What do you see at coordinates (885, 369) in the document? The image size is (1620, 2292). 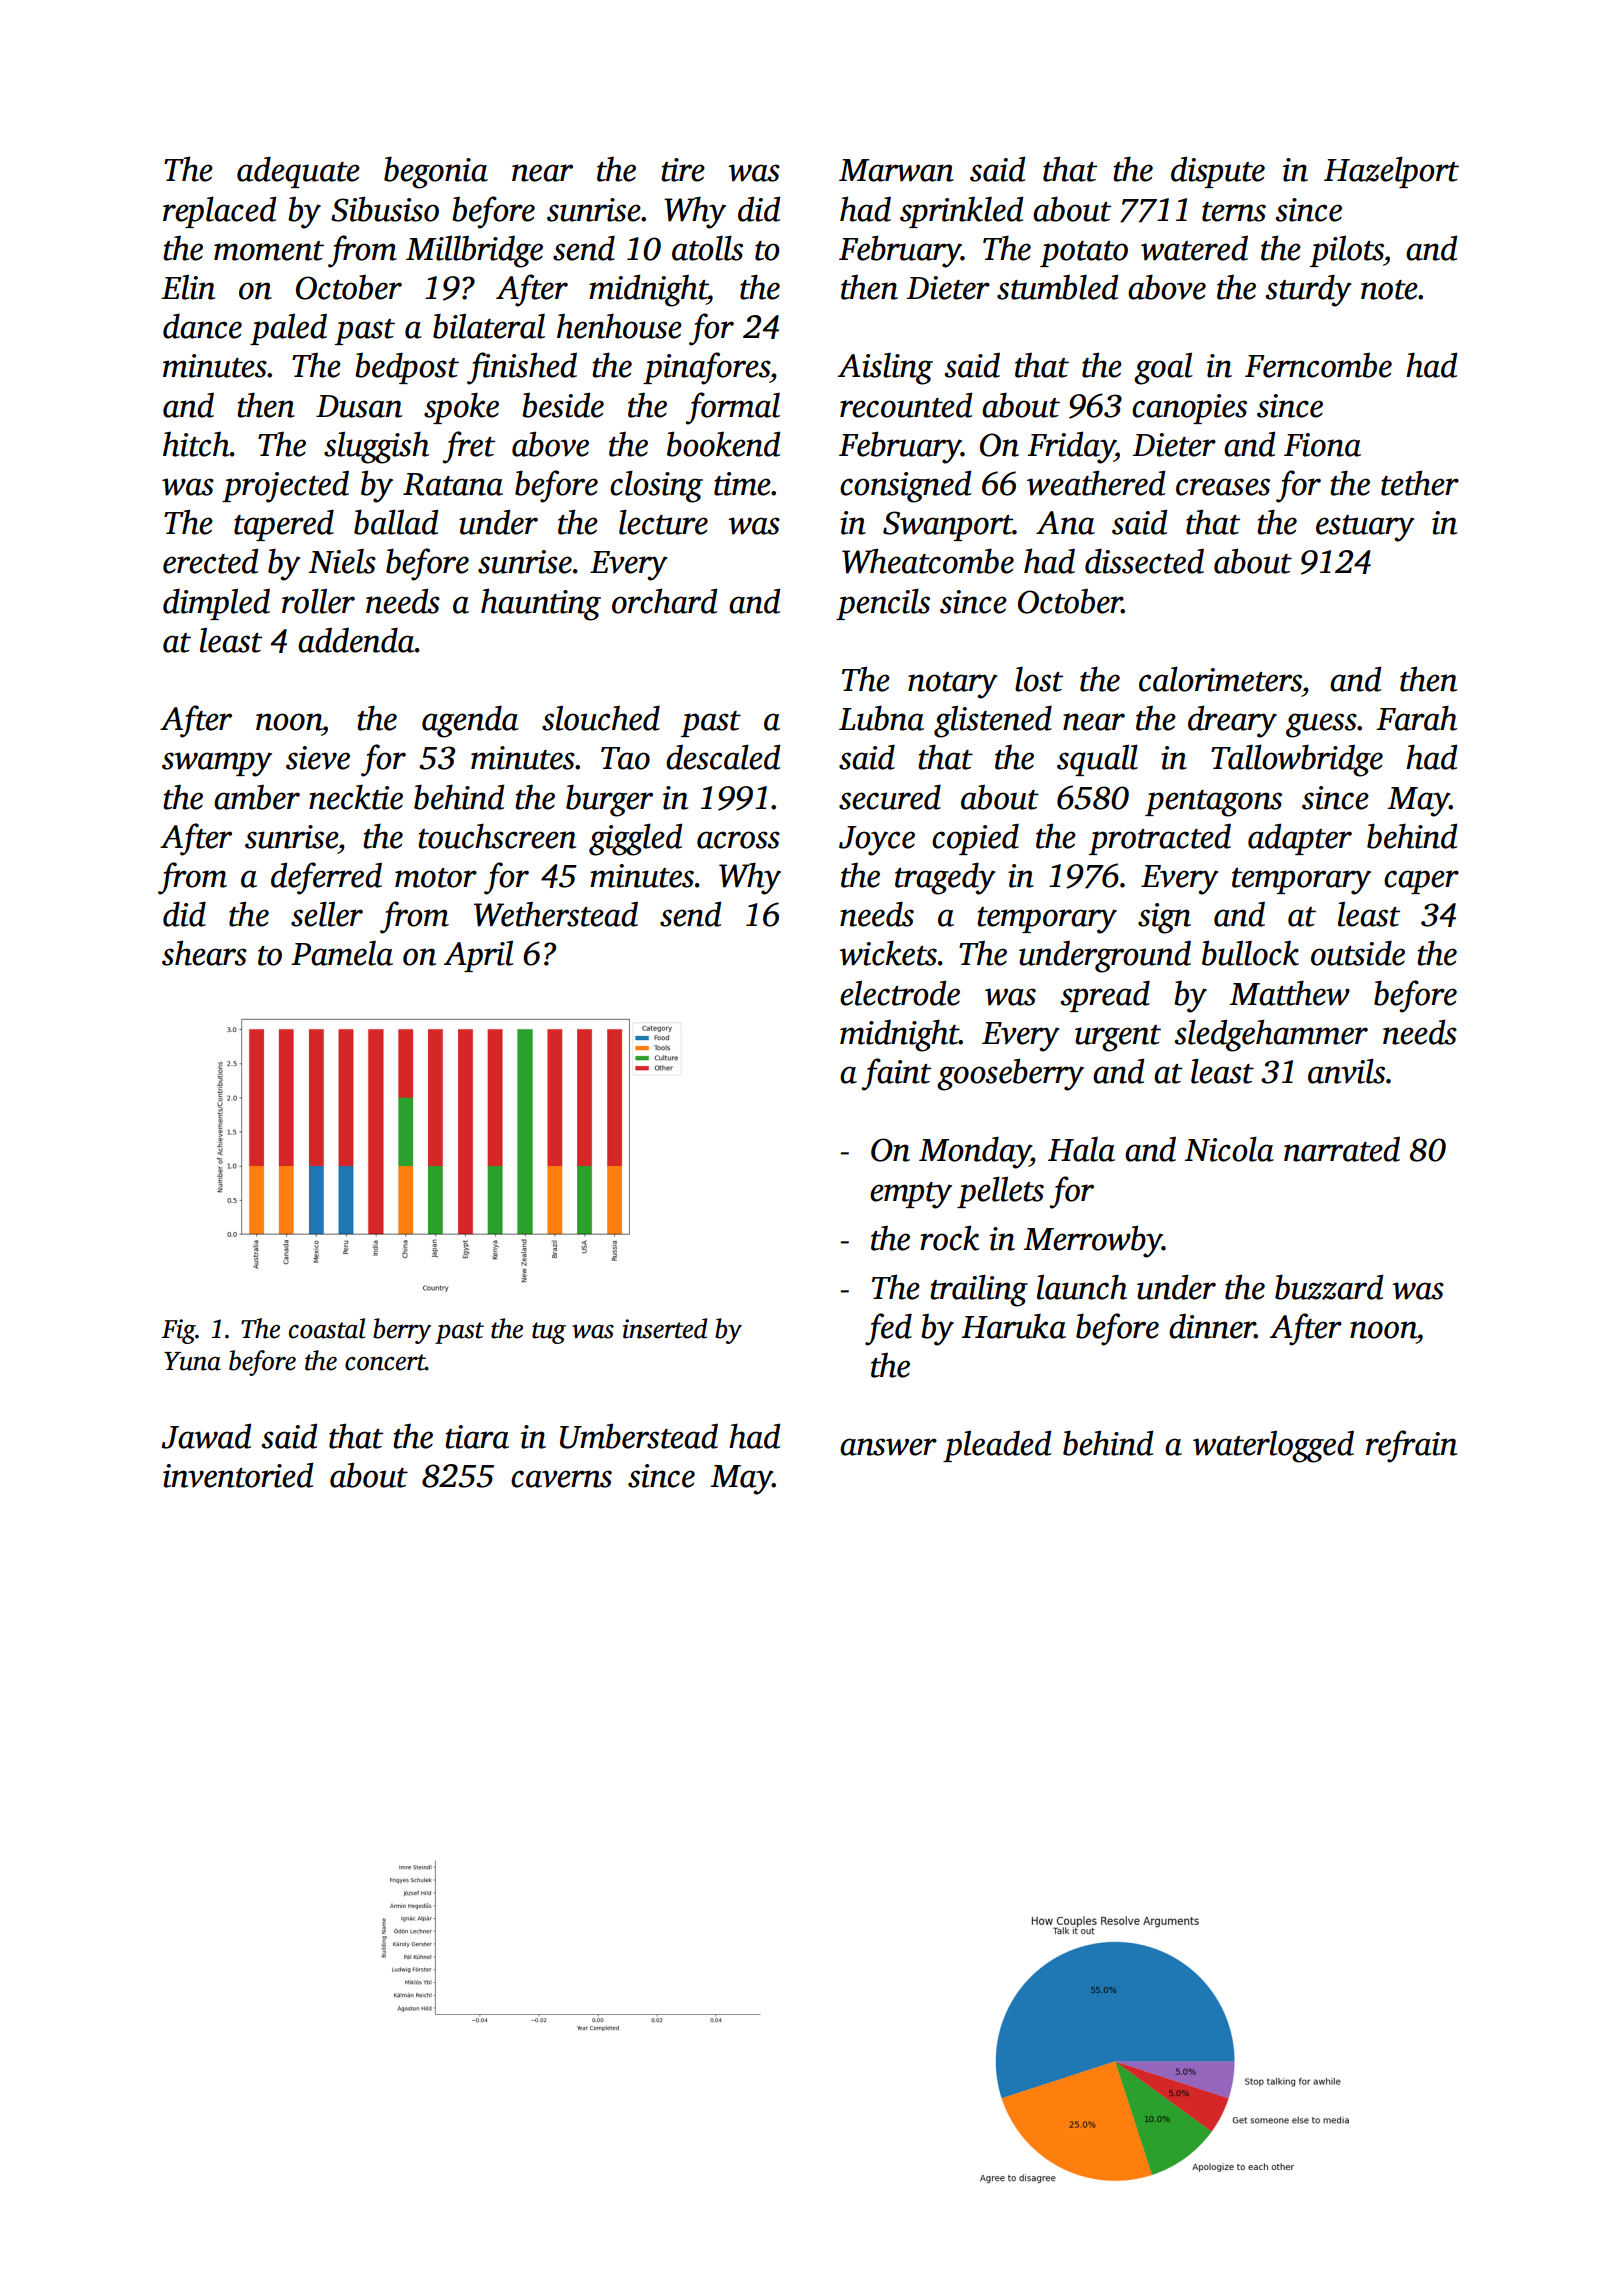 I see `Aisling` at bounding box center [885, 369].
